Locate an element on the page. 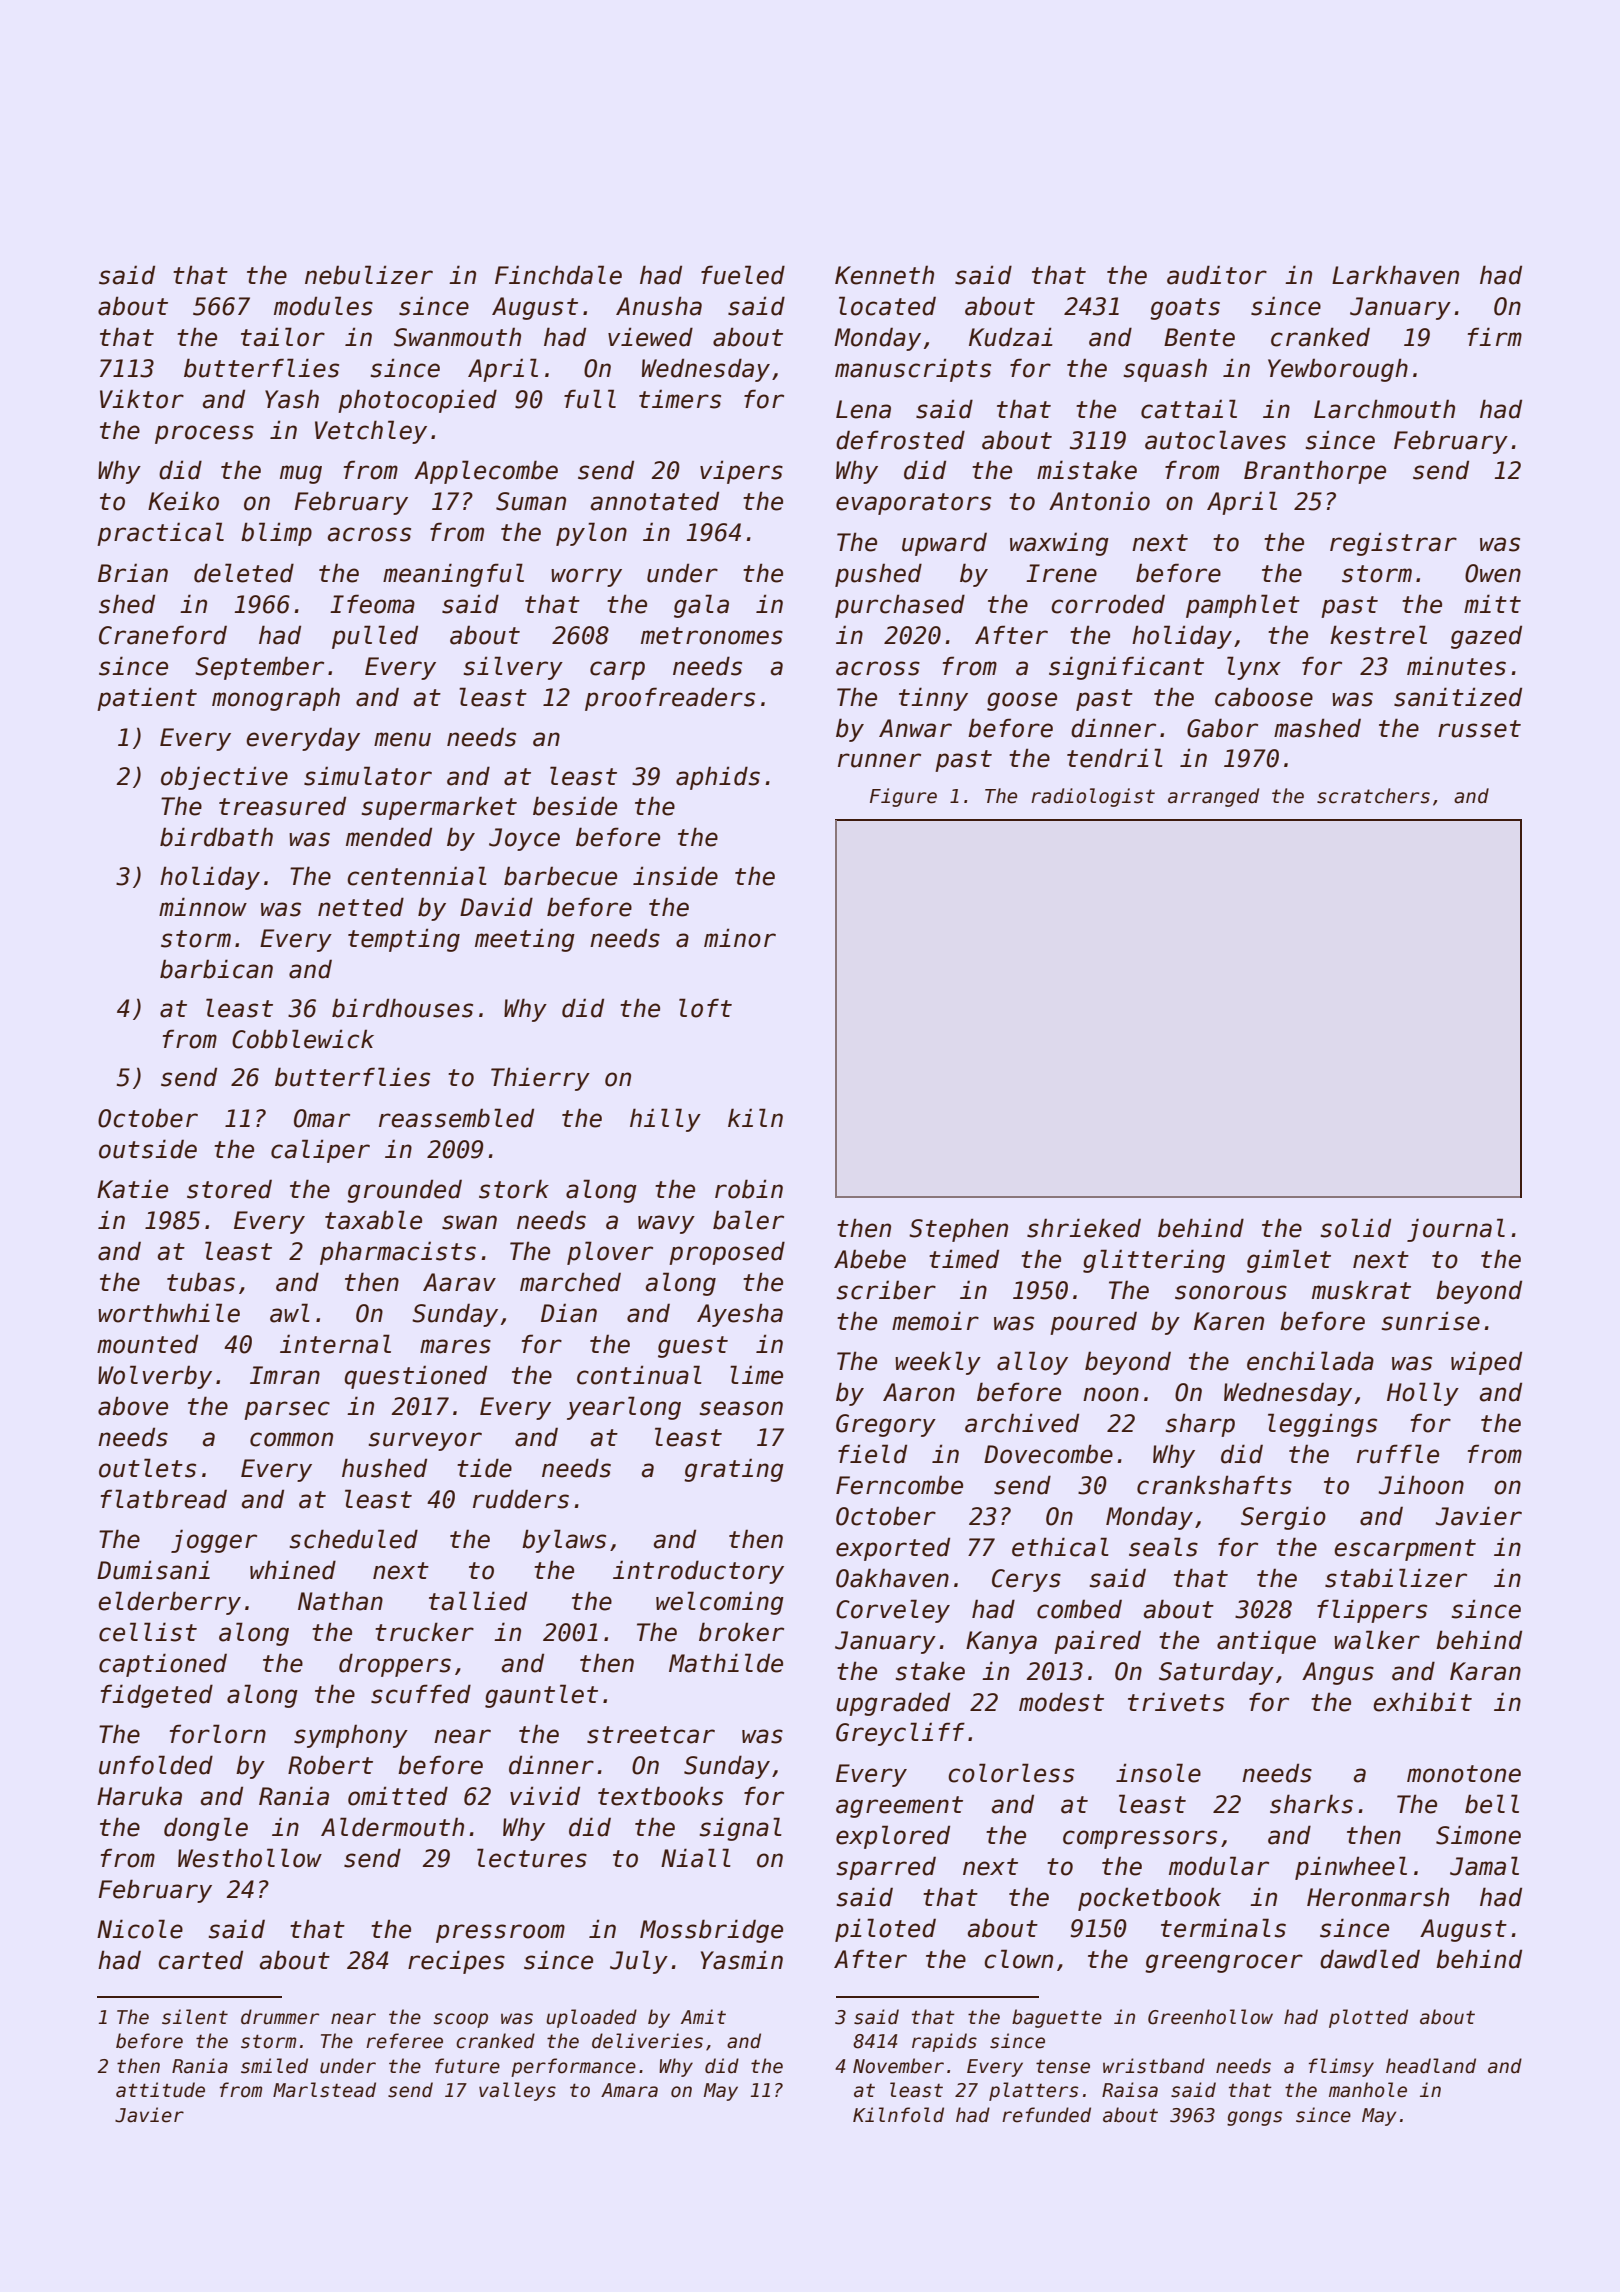  tubas is located at coordinates (201, 1282).
